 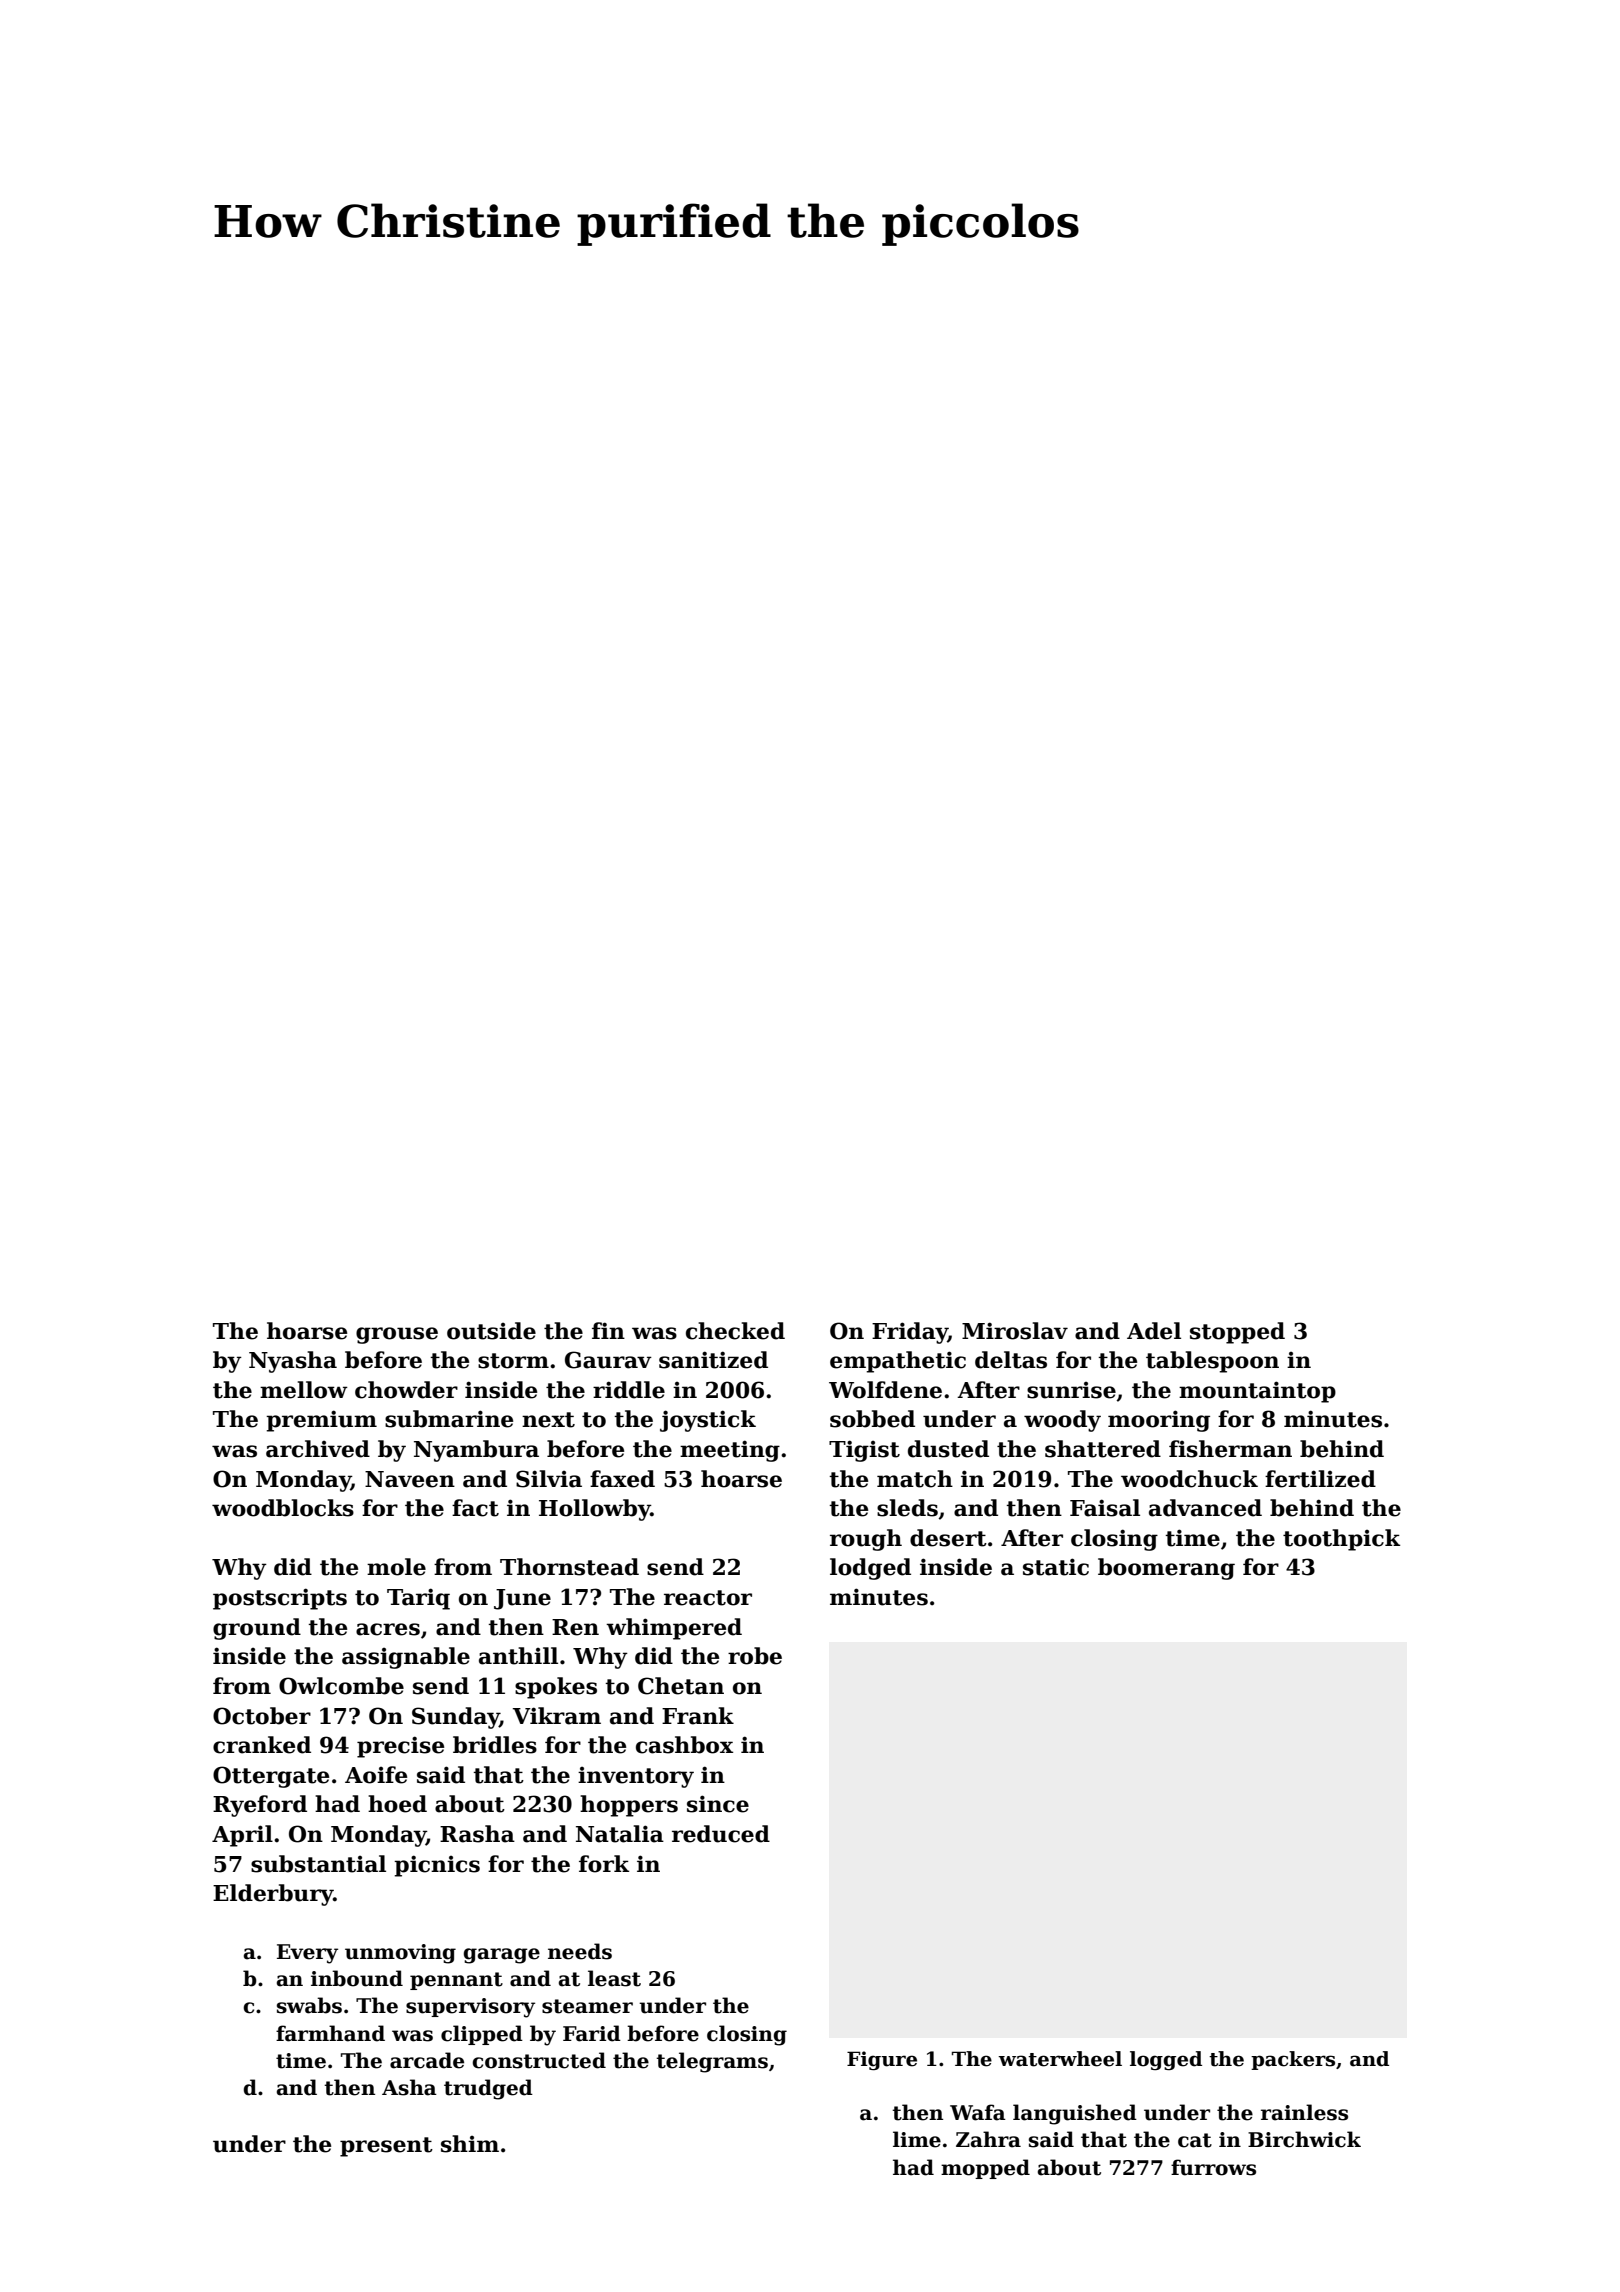 I want to click on rainless, so click(x=1304, y=2112).
